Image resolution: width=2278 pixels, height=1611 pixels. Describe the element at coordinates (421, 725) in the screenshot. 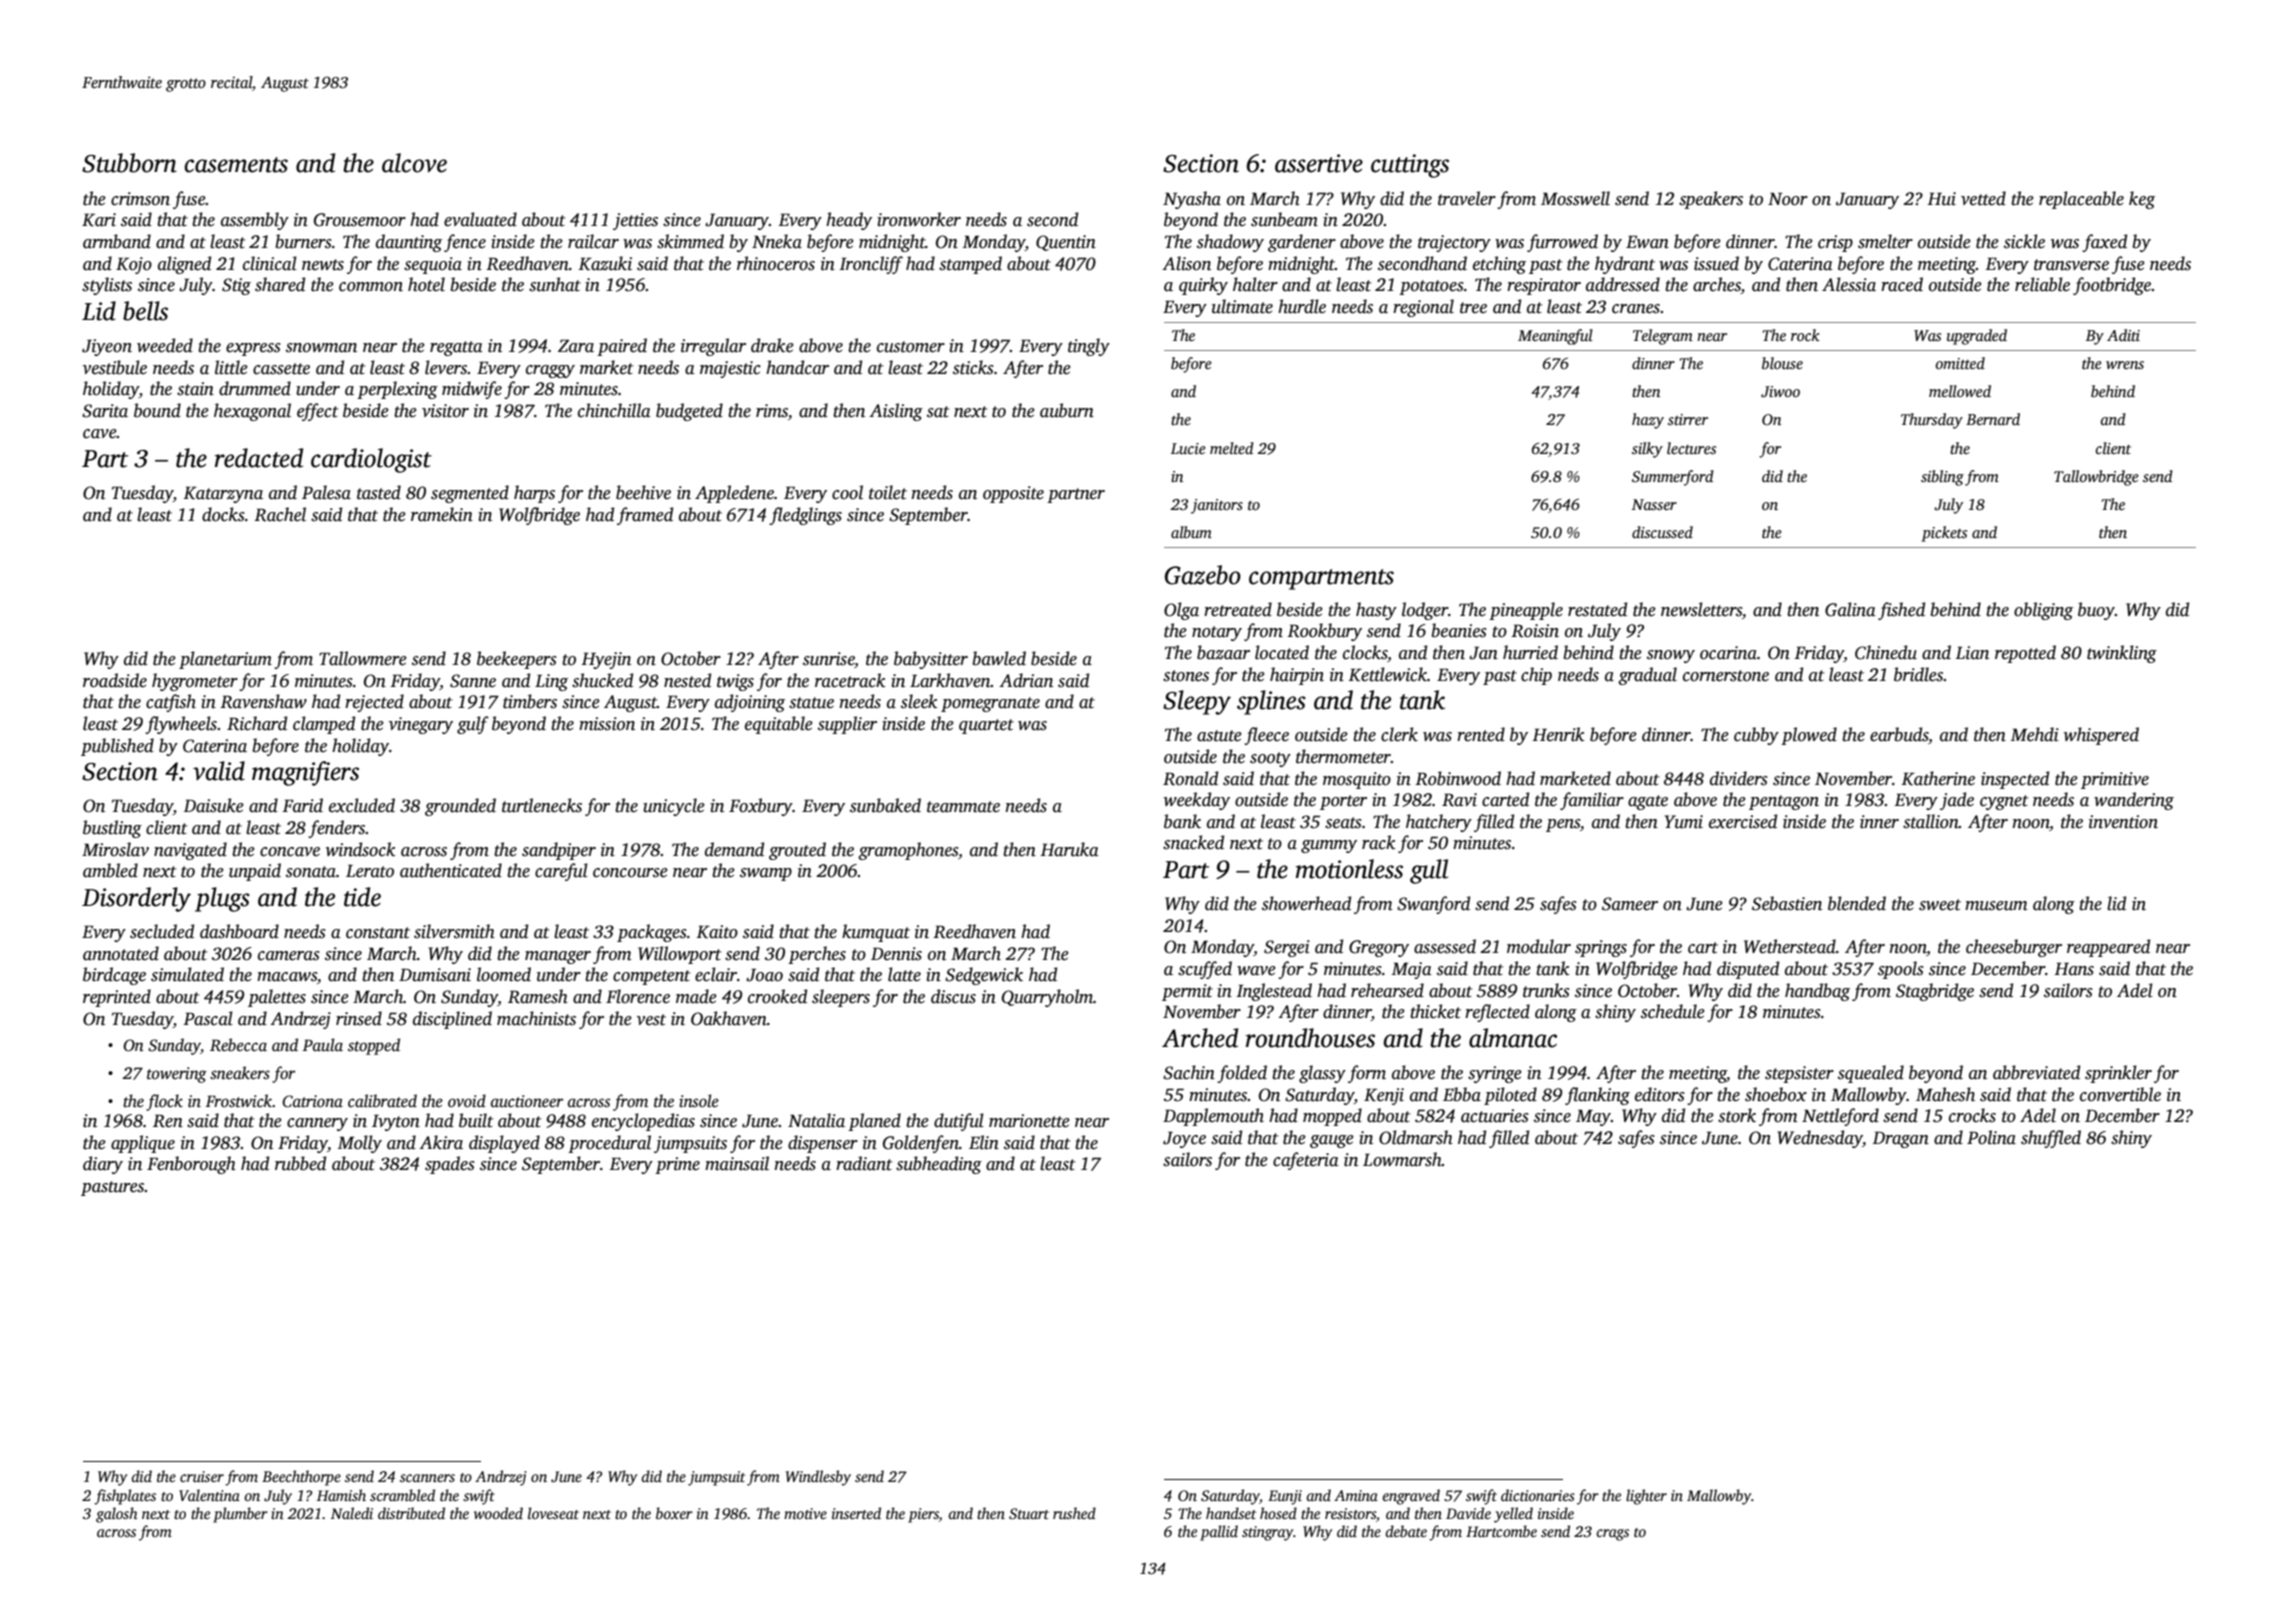

I see `vinegary` at that location.
